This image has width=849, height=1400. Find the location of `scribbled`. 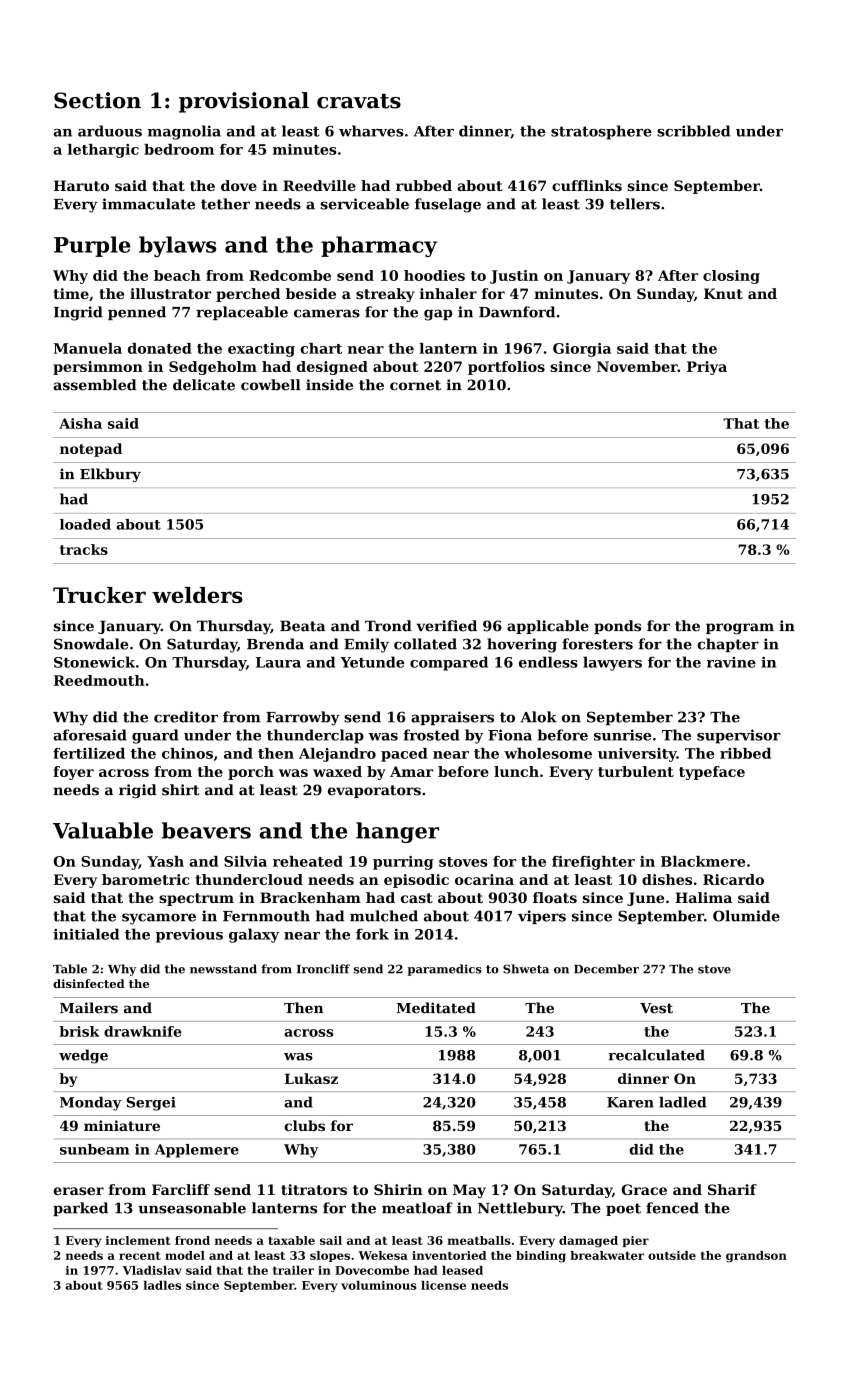

scribbled is located at coordinates (693, 131).
